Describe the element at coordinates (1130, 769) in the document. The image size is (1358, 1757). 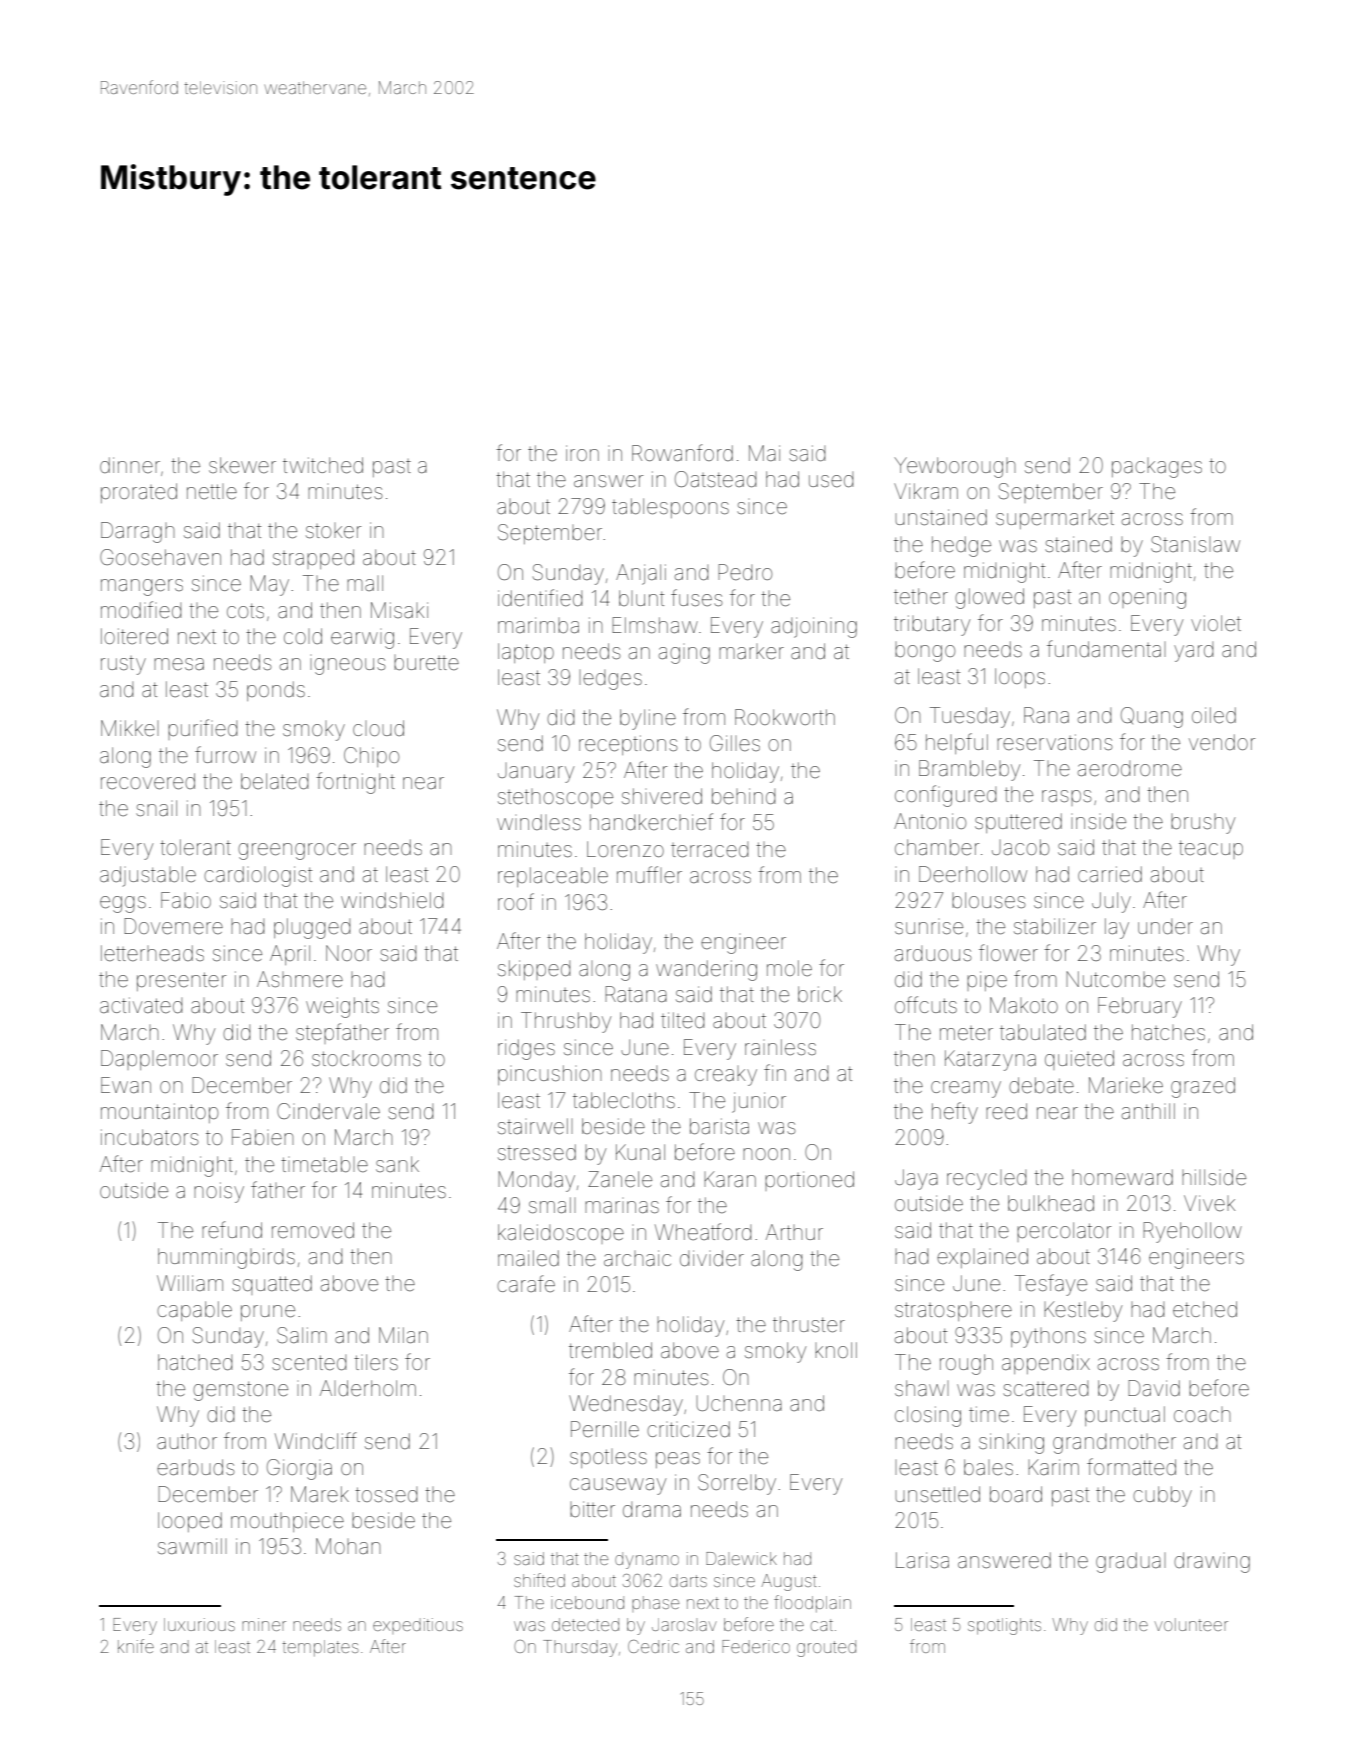
I see `aerodrome` at that location.
